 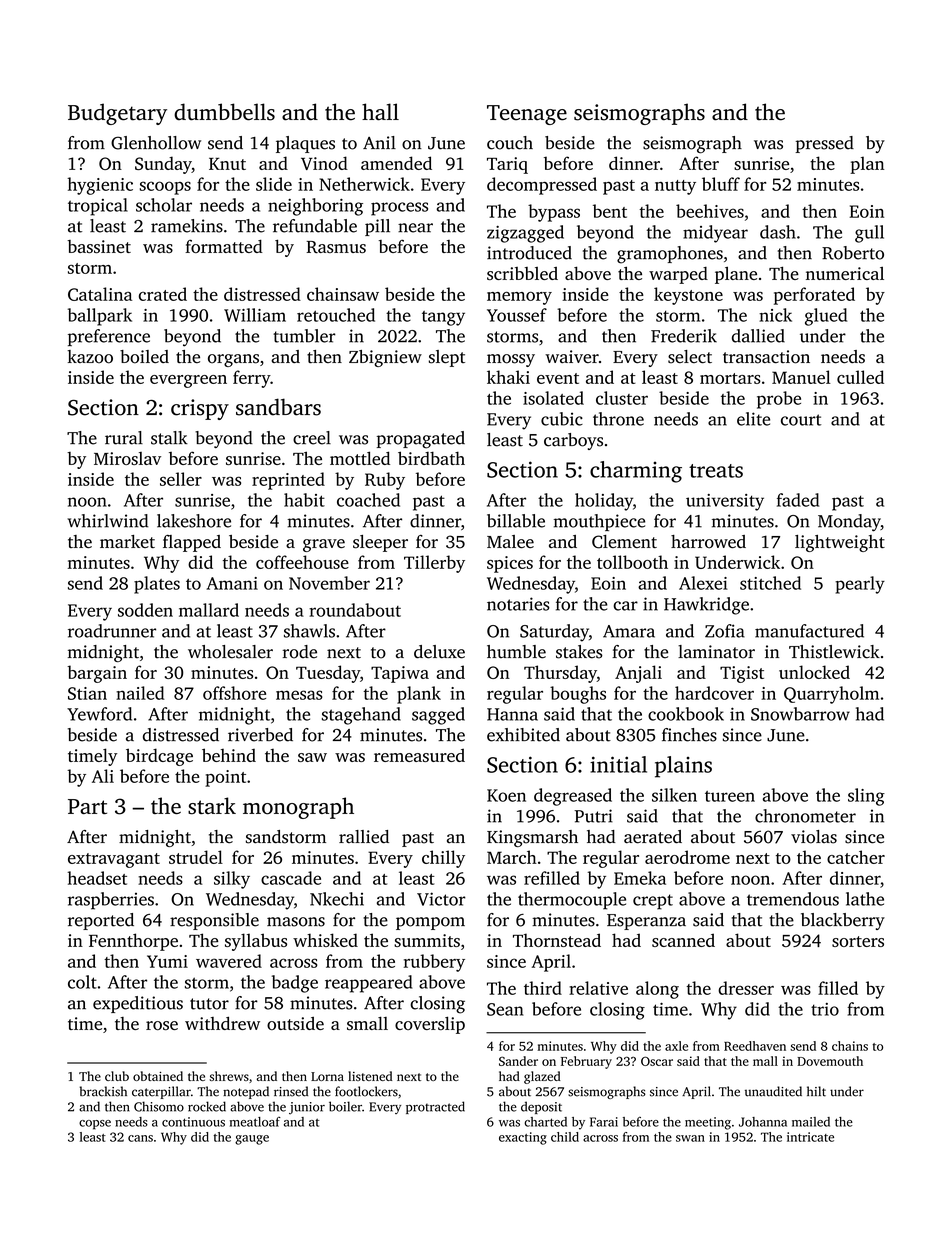 What do you see at coordinates (117, 114) in the screenshot?
I see `Budgetary` at bounding box center [117, 114].
